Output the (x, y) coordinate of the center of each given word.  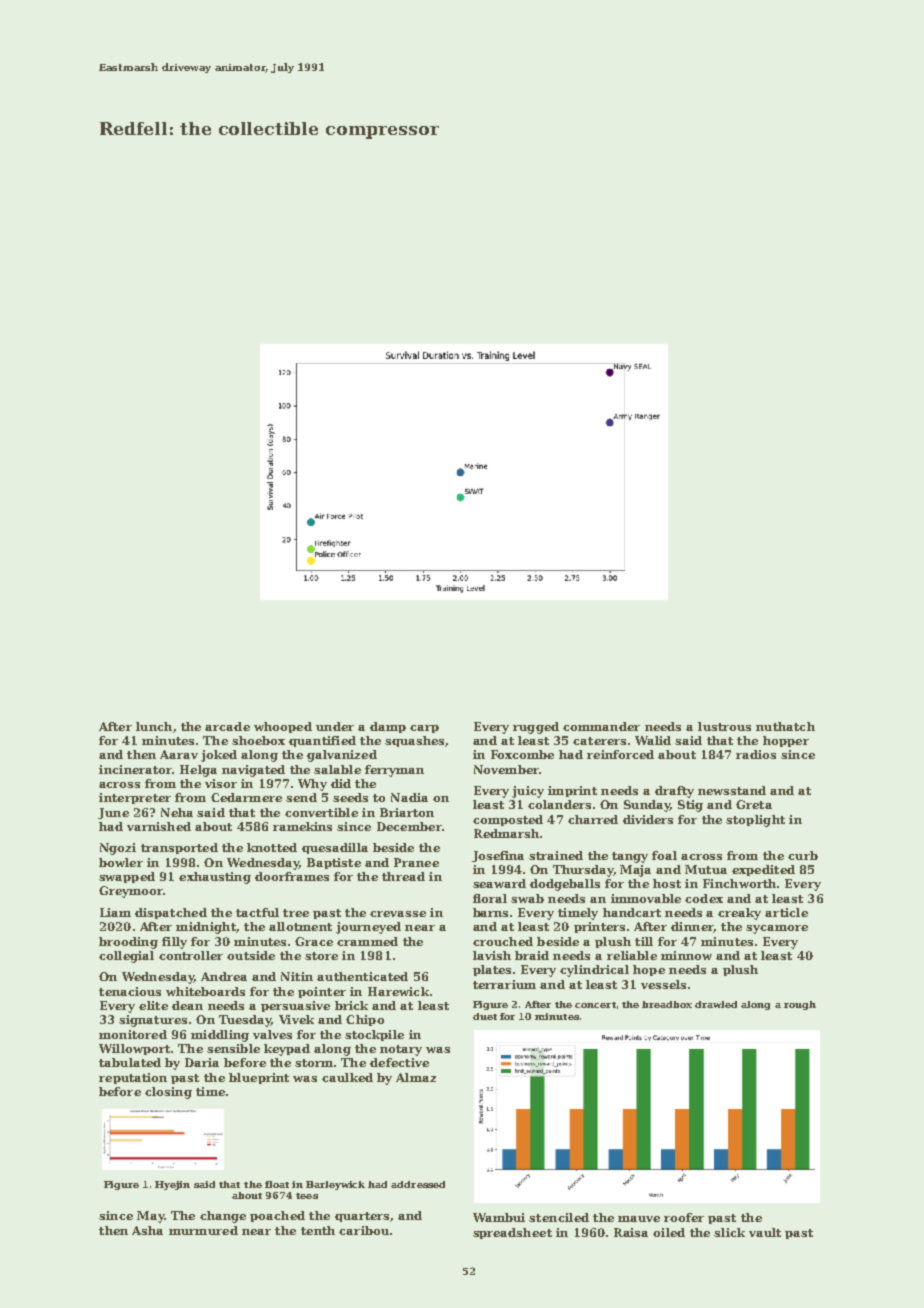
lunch (154, 726)
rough (800, 1005)
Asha (147, 1230)
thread (403, 876)
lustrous (724, 726)
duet (485, 1016)
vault (765, 1232)
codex (704, 898)
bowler (121, 862)
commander (601, 726)
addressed (418, 1184)
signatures (153, 1021)
